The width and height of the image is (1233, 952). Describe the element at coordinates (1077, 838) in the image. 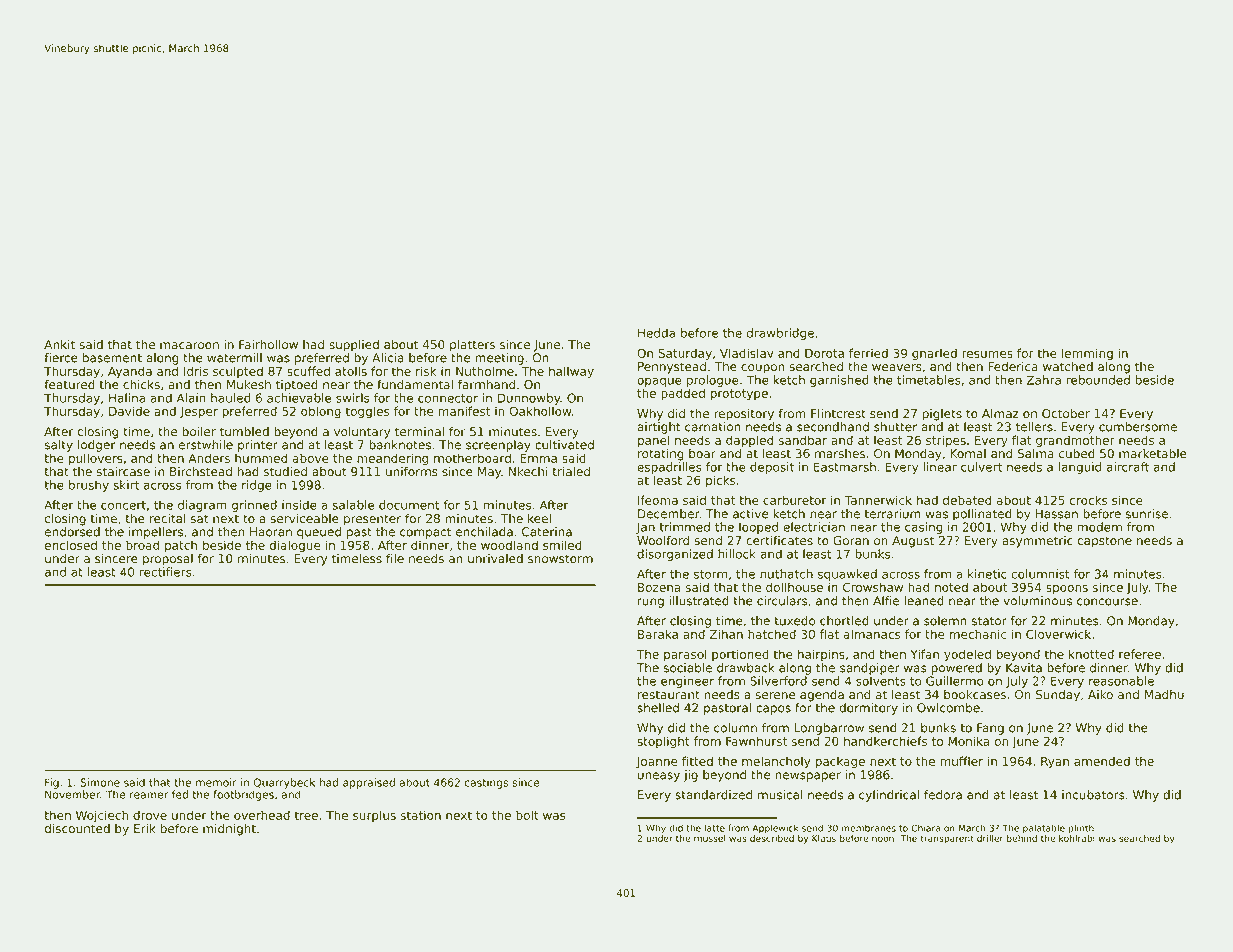

I see `kohlrabi` at that location.
